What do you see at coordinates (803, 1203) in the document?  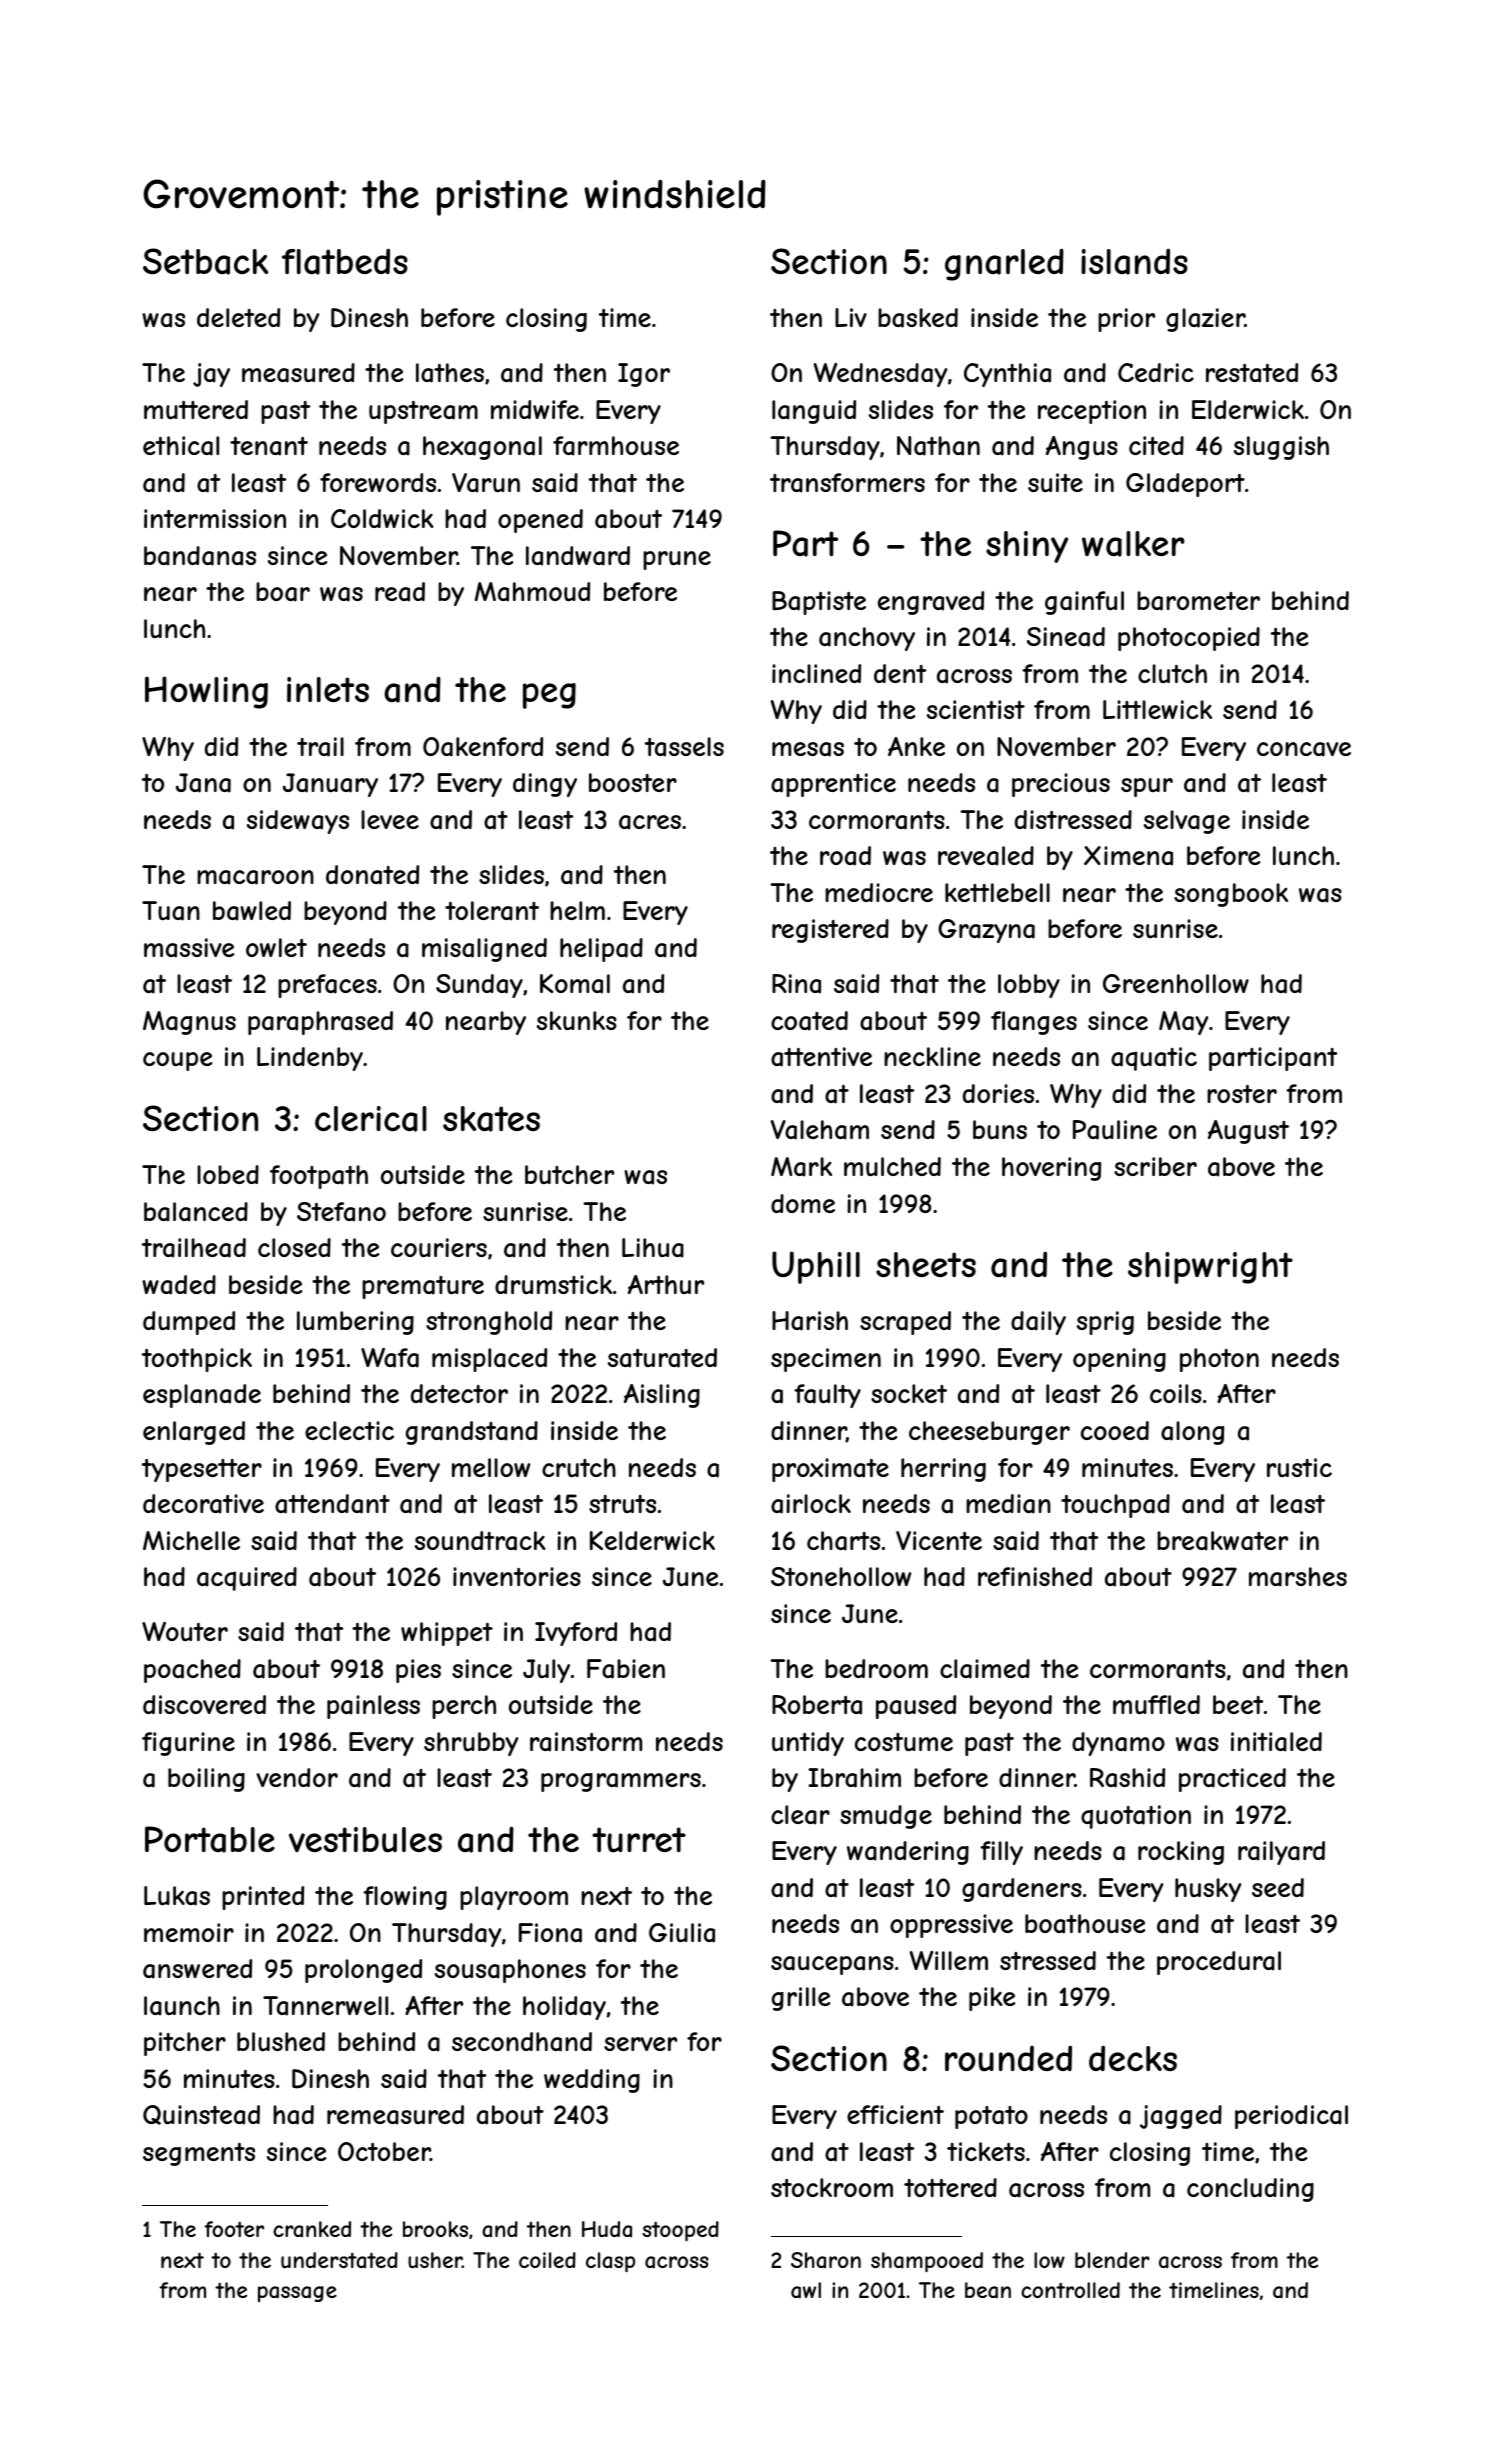 I see `dome` at bounding box center [803, 1203].
